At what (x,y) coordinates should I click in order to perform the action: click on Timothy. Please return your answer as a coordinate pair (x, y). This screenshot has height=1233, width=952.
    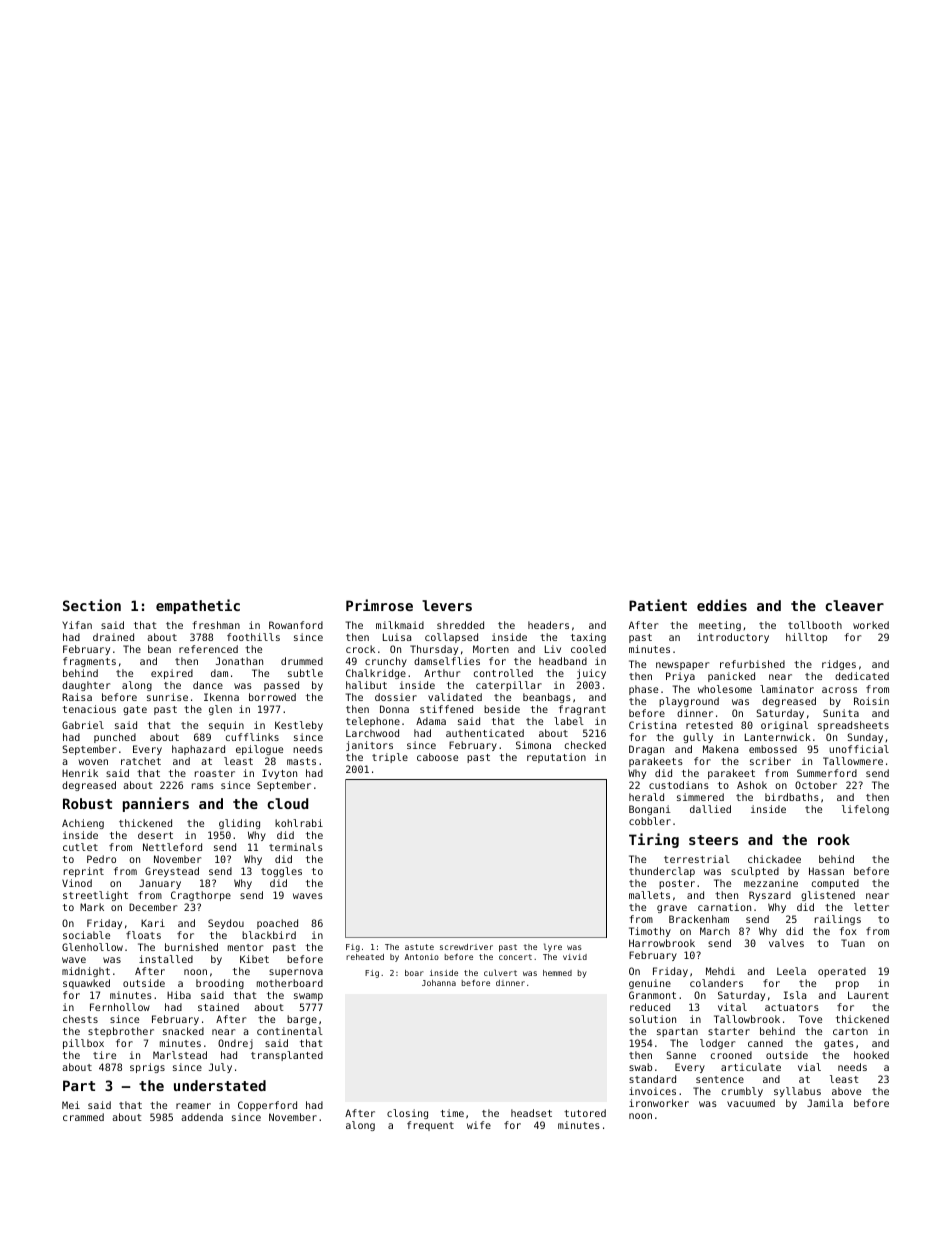
    Looking at the image, I should click on (650, 932).
